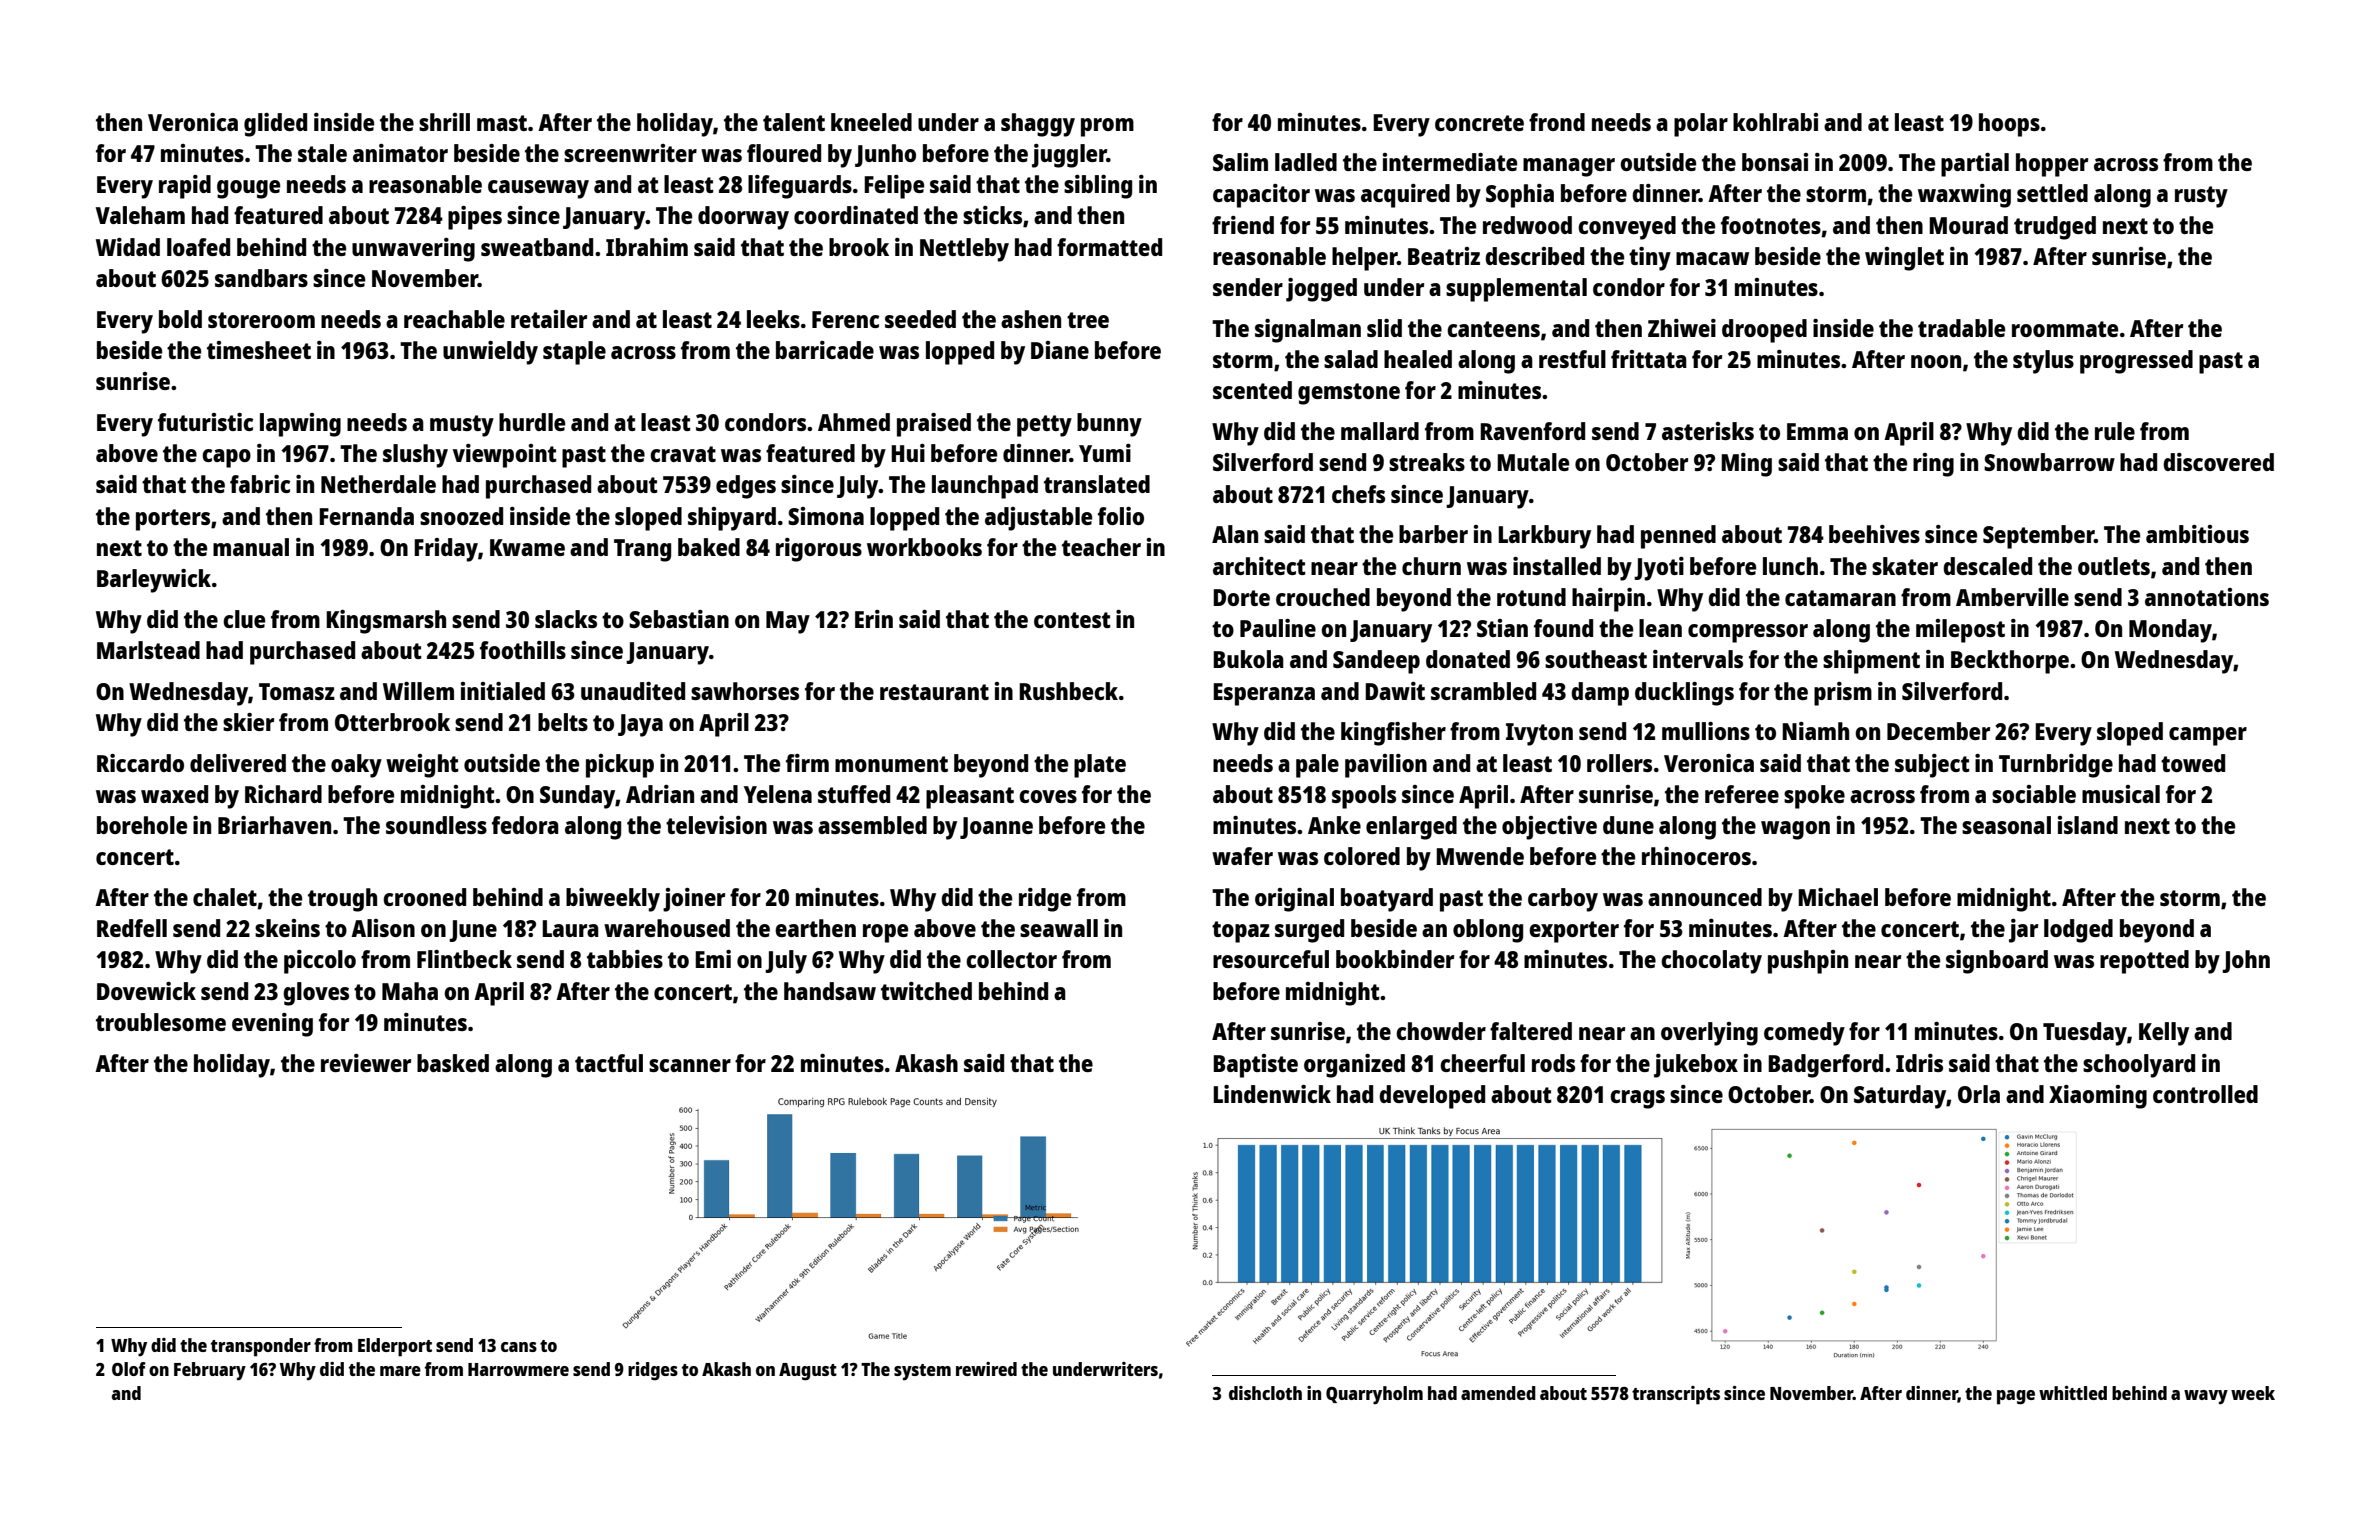 The width and height of the screenshot is (2380, 1540). Describe the element at coordinates (1038, 519) in the screenshot. I see `adjustable` at that location.
